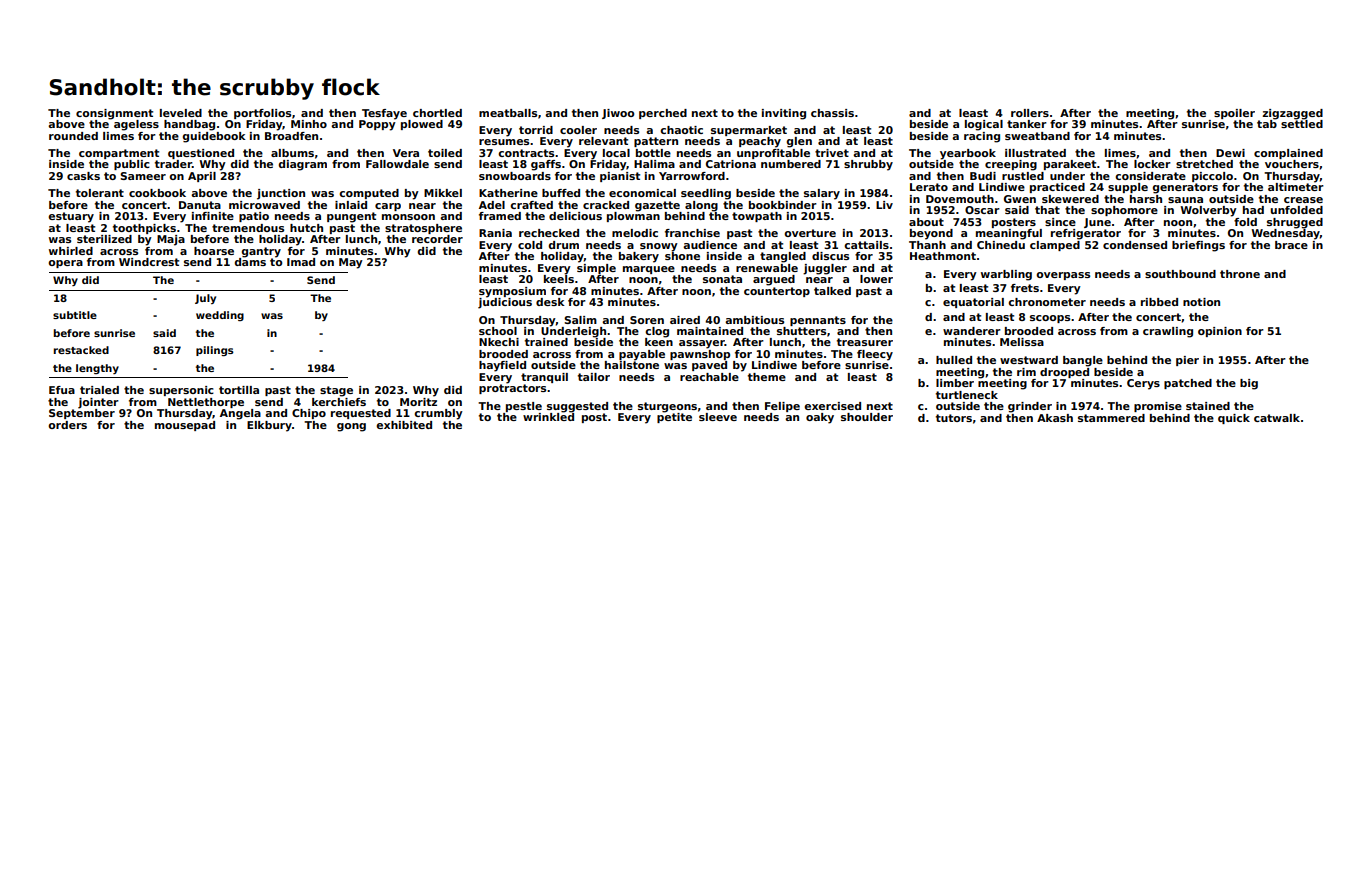 Image resolution: width=1372 pixels, height=887 pixels. I want to click on protractors, so click(512, 389).
